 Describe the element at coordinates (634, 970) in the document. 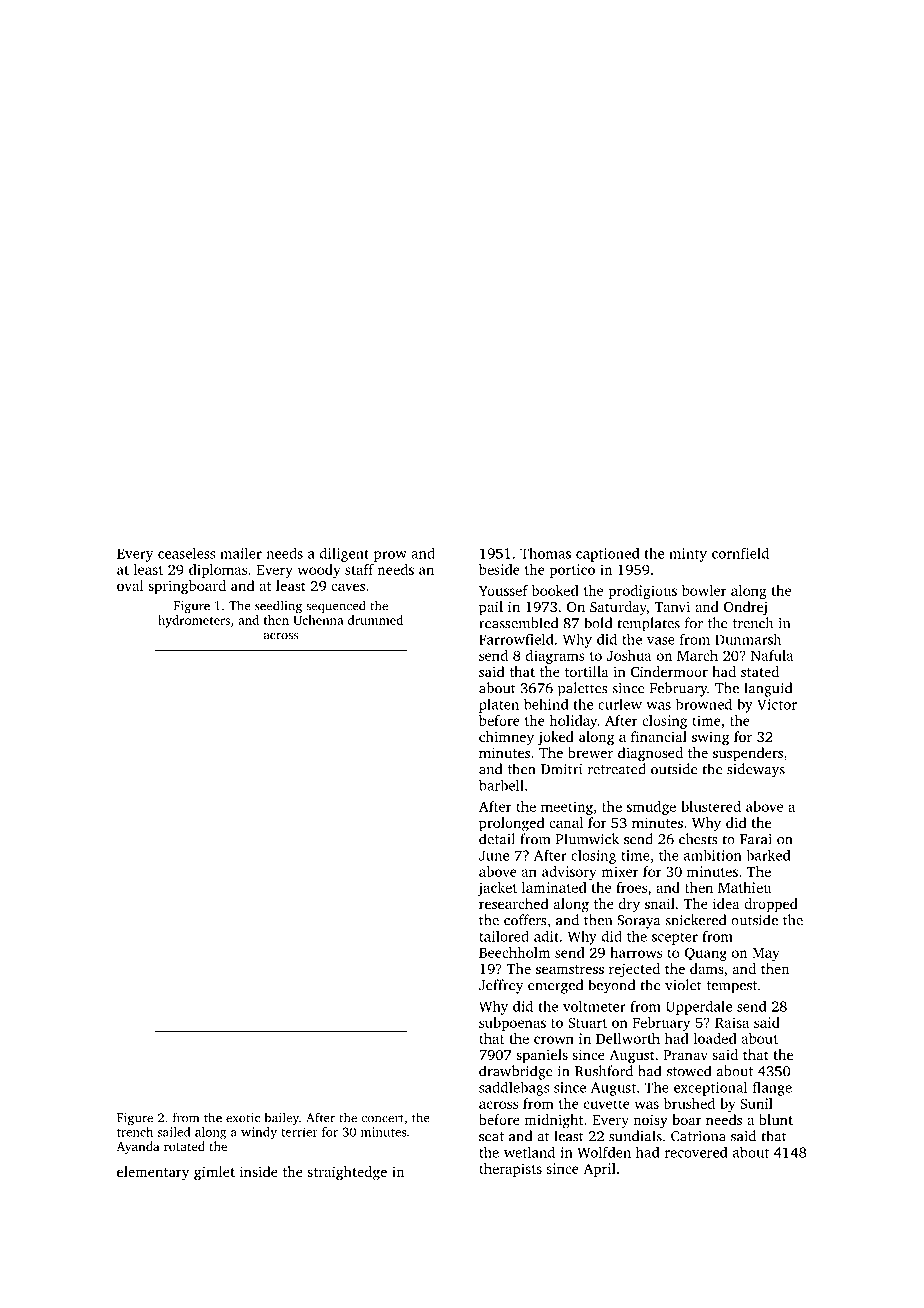

I see `rejected` at that location.
